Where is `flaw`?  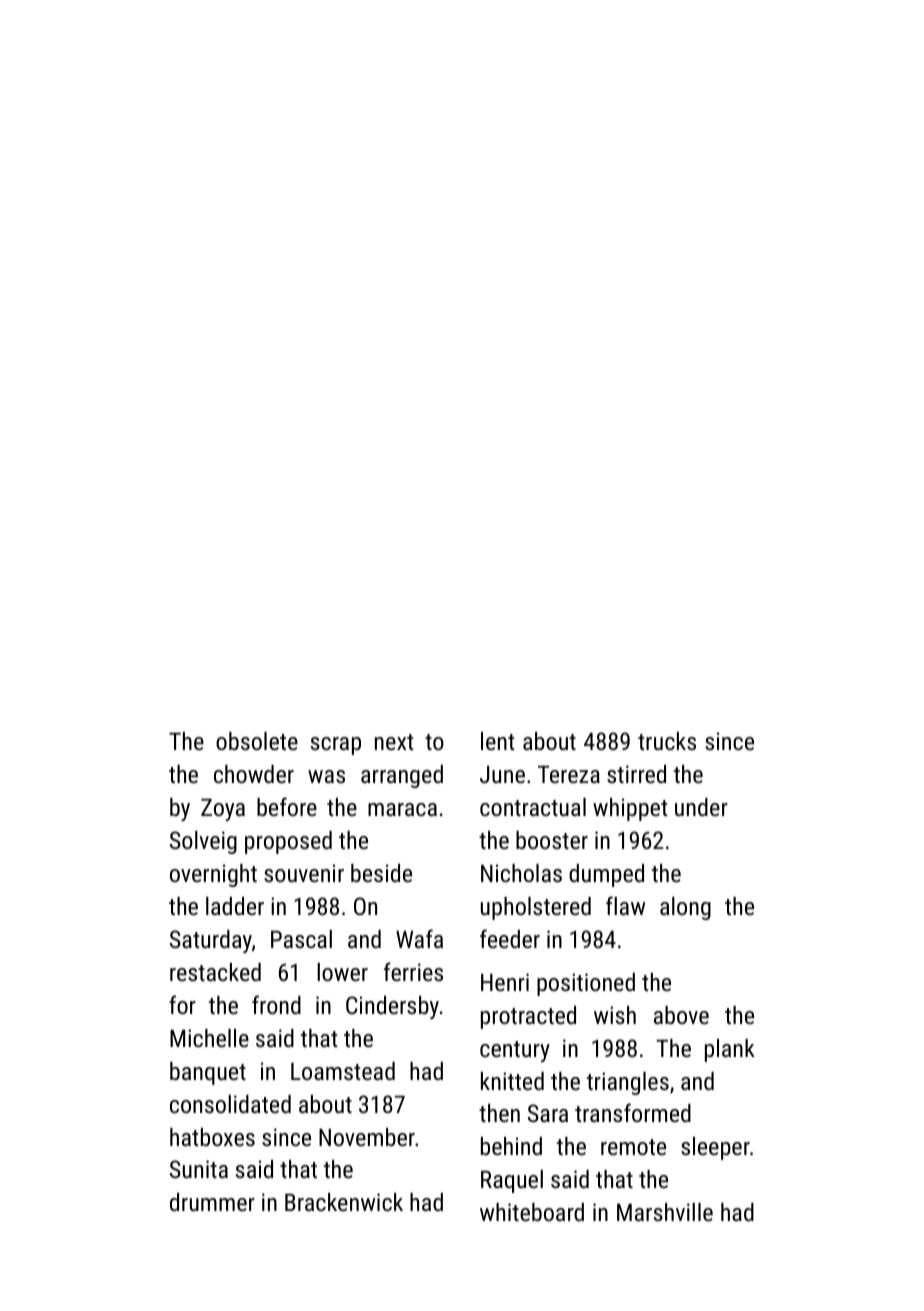 flaw is located at coordinates (625, 905).
